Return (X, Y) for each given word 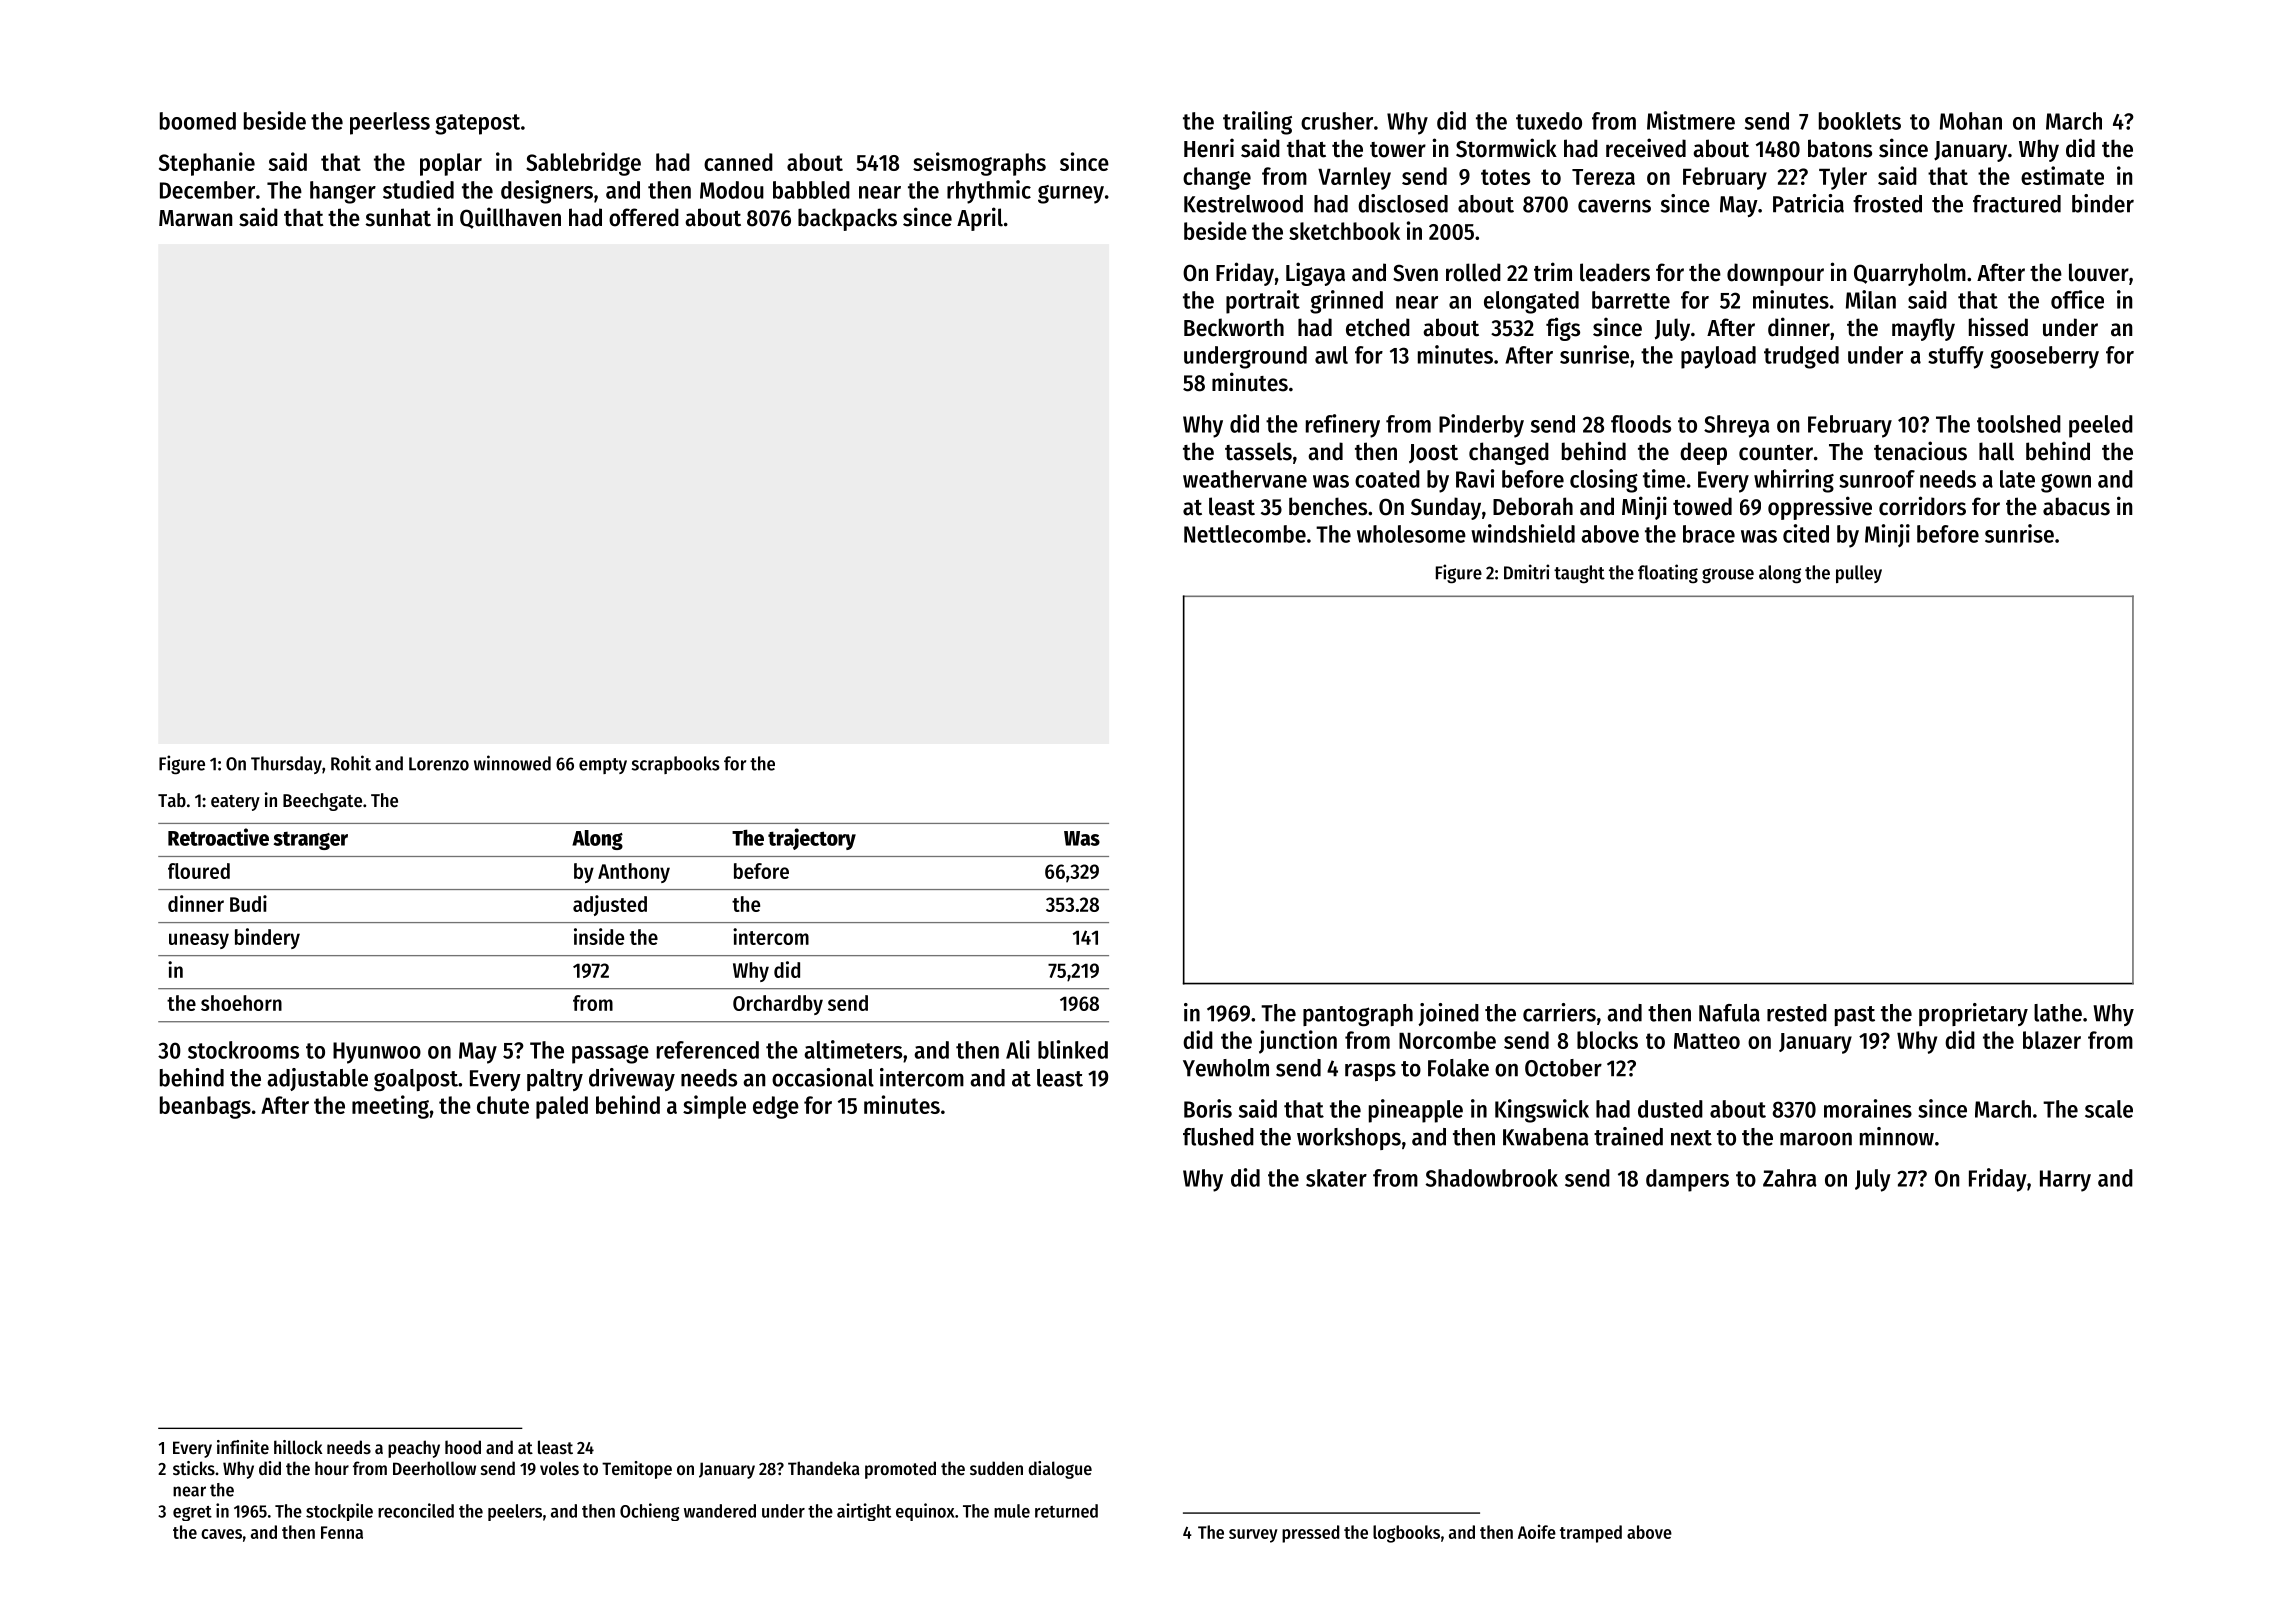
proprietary (1973, 1014)
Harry (2065, 1181)
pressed (1310, 1534)
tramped (1591, 1534)
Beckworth (1234, 327)
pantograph (1358, 1015)
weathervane (1245, 479)
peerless (390, 123)
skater (1336, 1178)
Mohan (1971, 121)
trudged (1801, 357)
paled (562, 1107)
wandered (720, 1511)
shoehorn (241, 1003)
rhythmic (989, 192)
